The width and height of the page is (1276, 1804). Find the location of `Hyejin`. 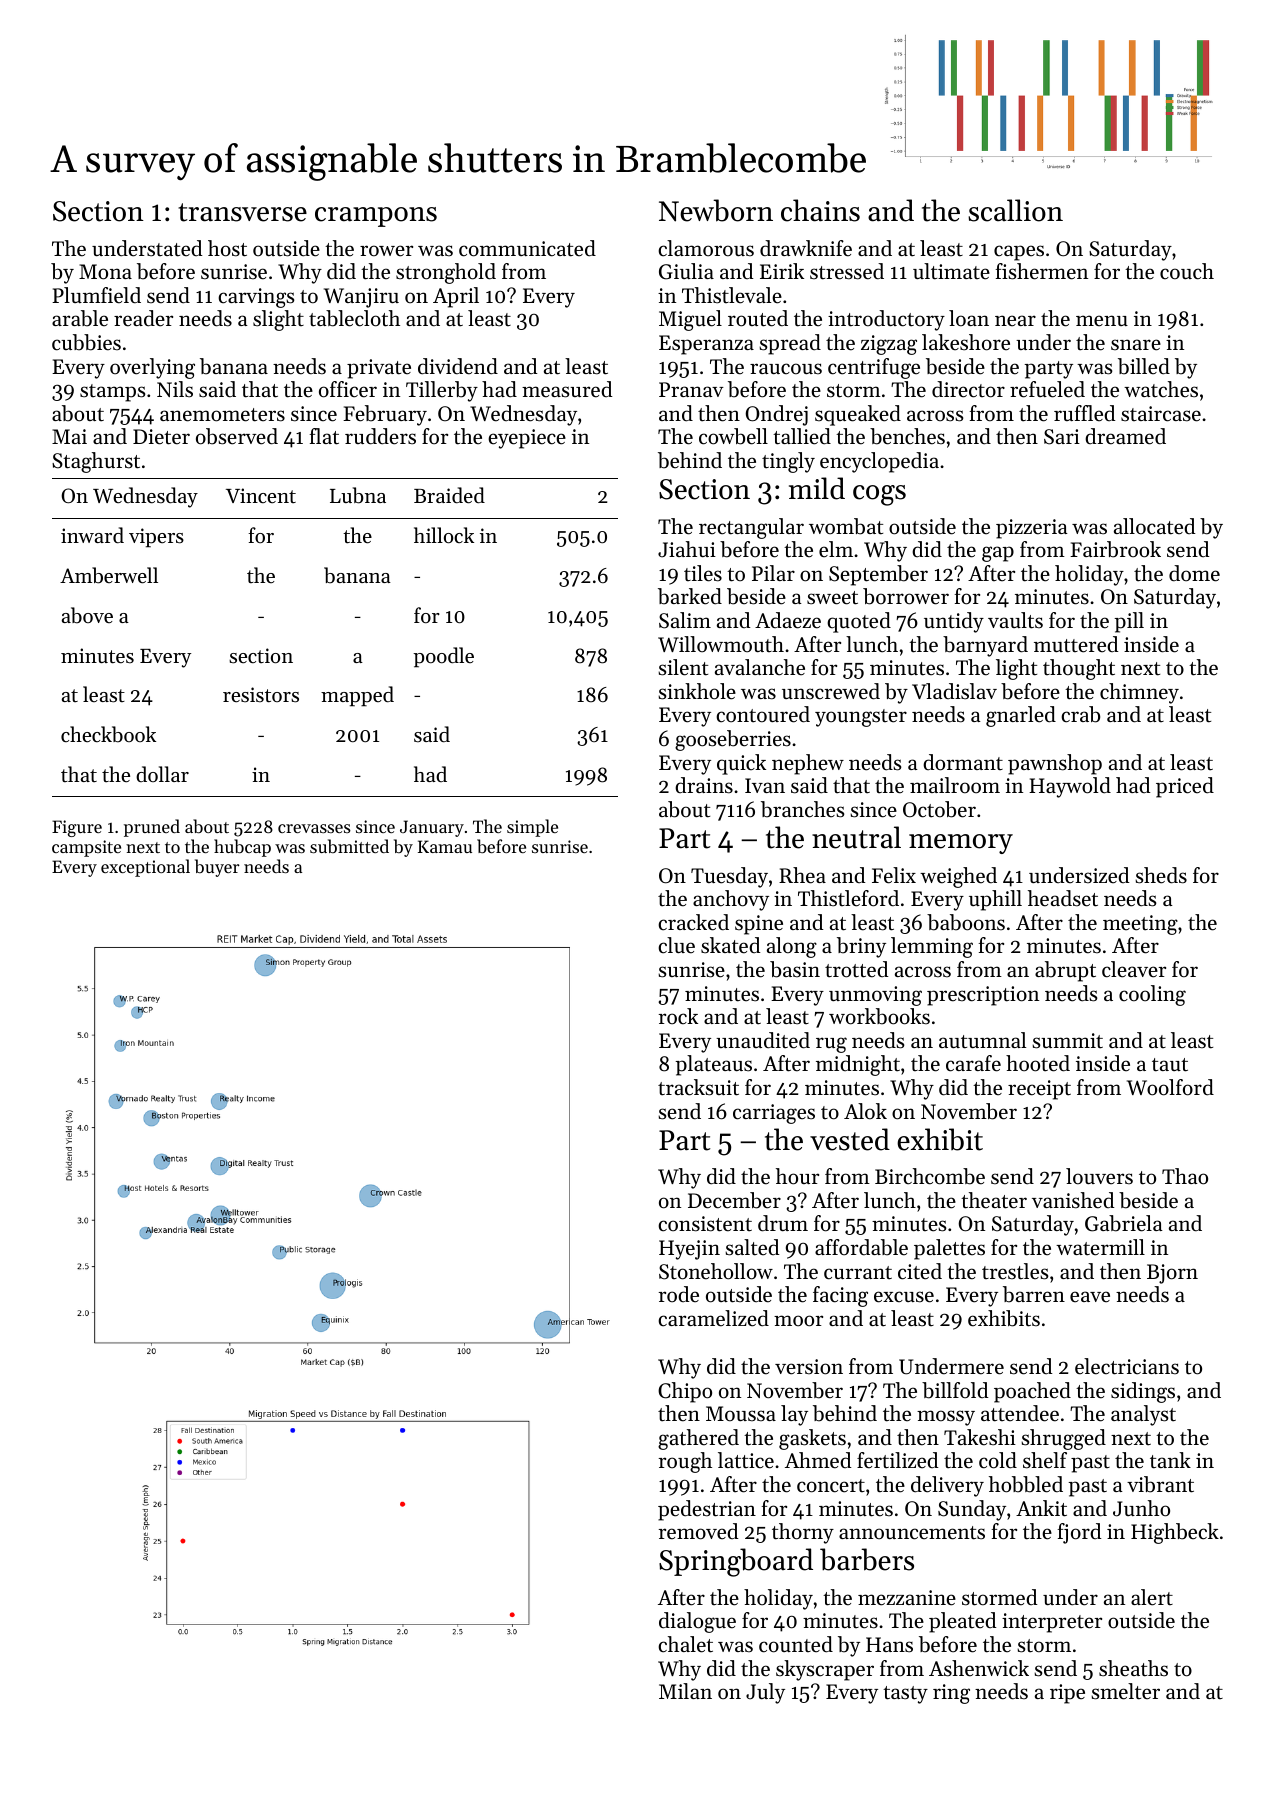

Hyejin is located at coordinates (689, 1250).
